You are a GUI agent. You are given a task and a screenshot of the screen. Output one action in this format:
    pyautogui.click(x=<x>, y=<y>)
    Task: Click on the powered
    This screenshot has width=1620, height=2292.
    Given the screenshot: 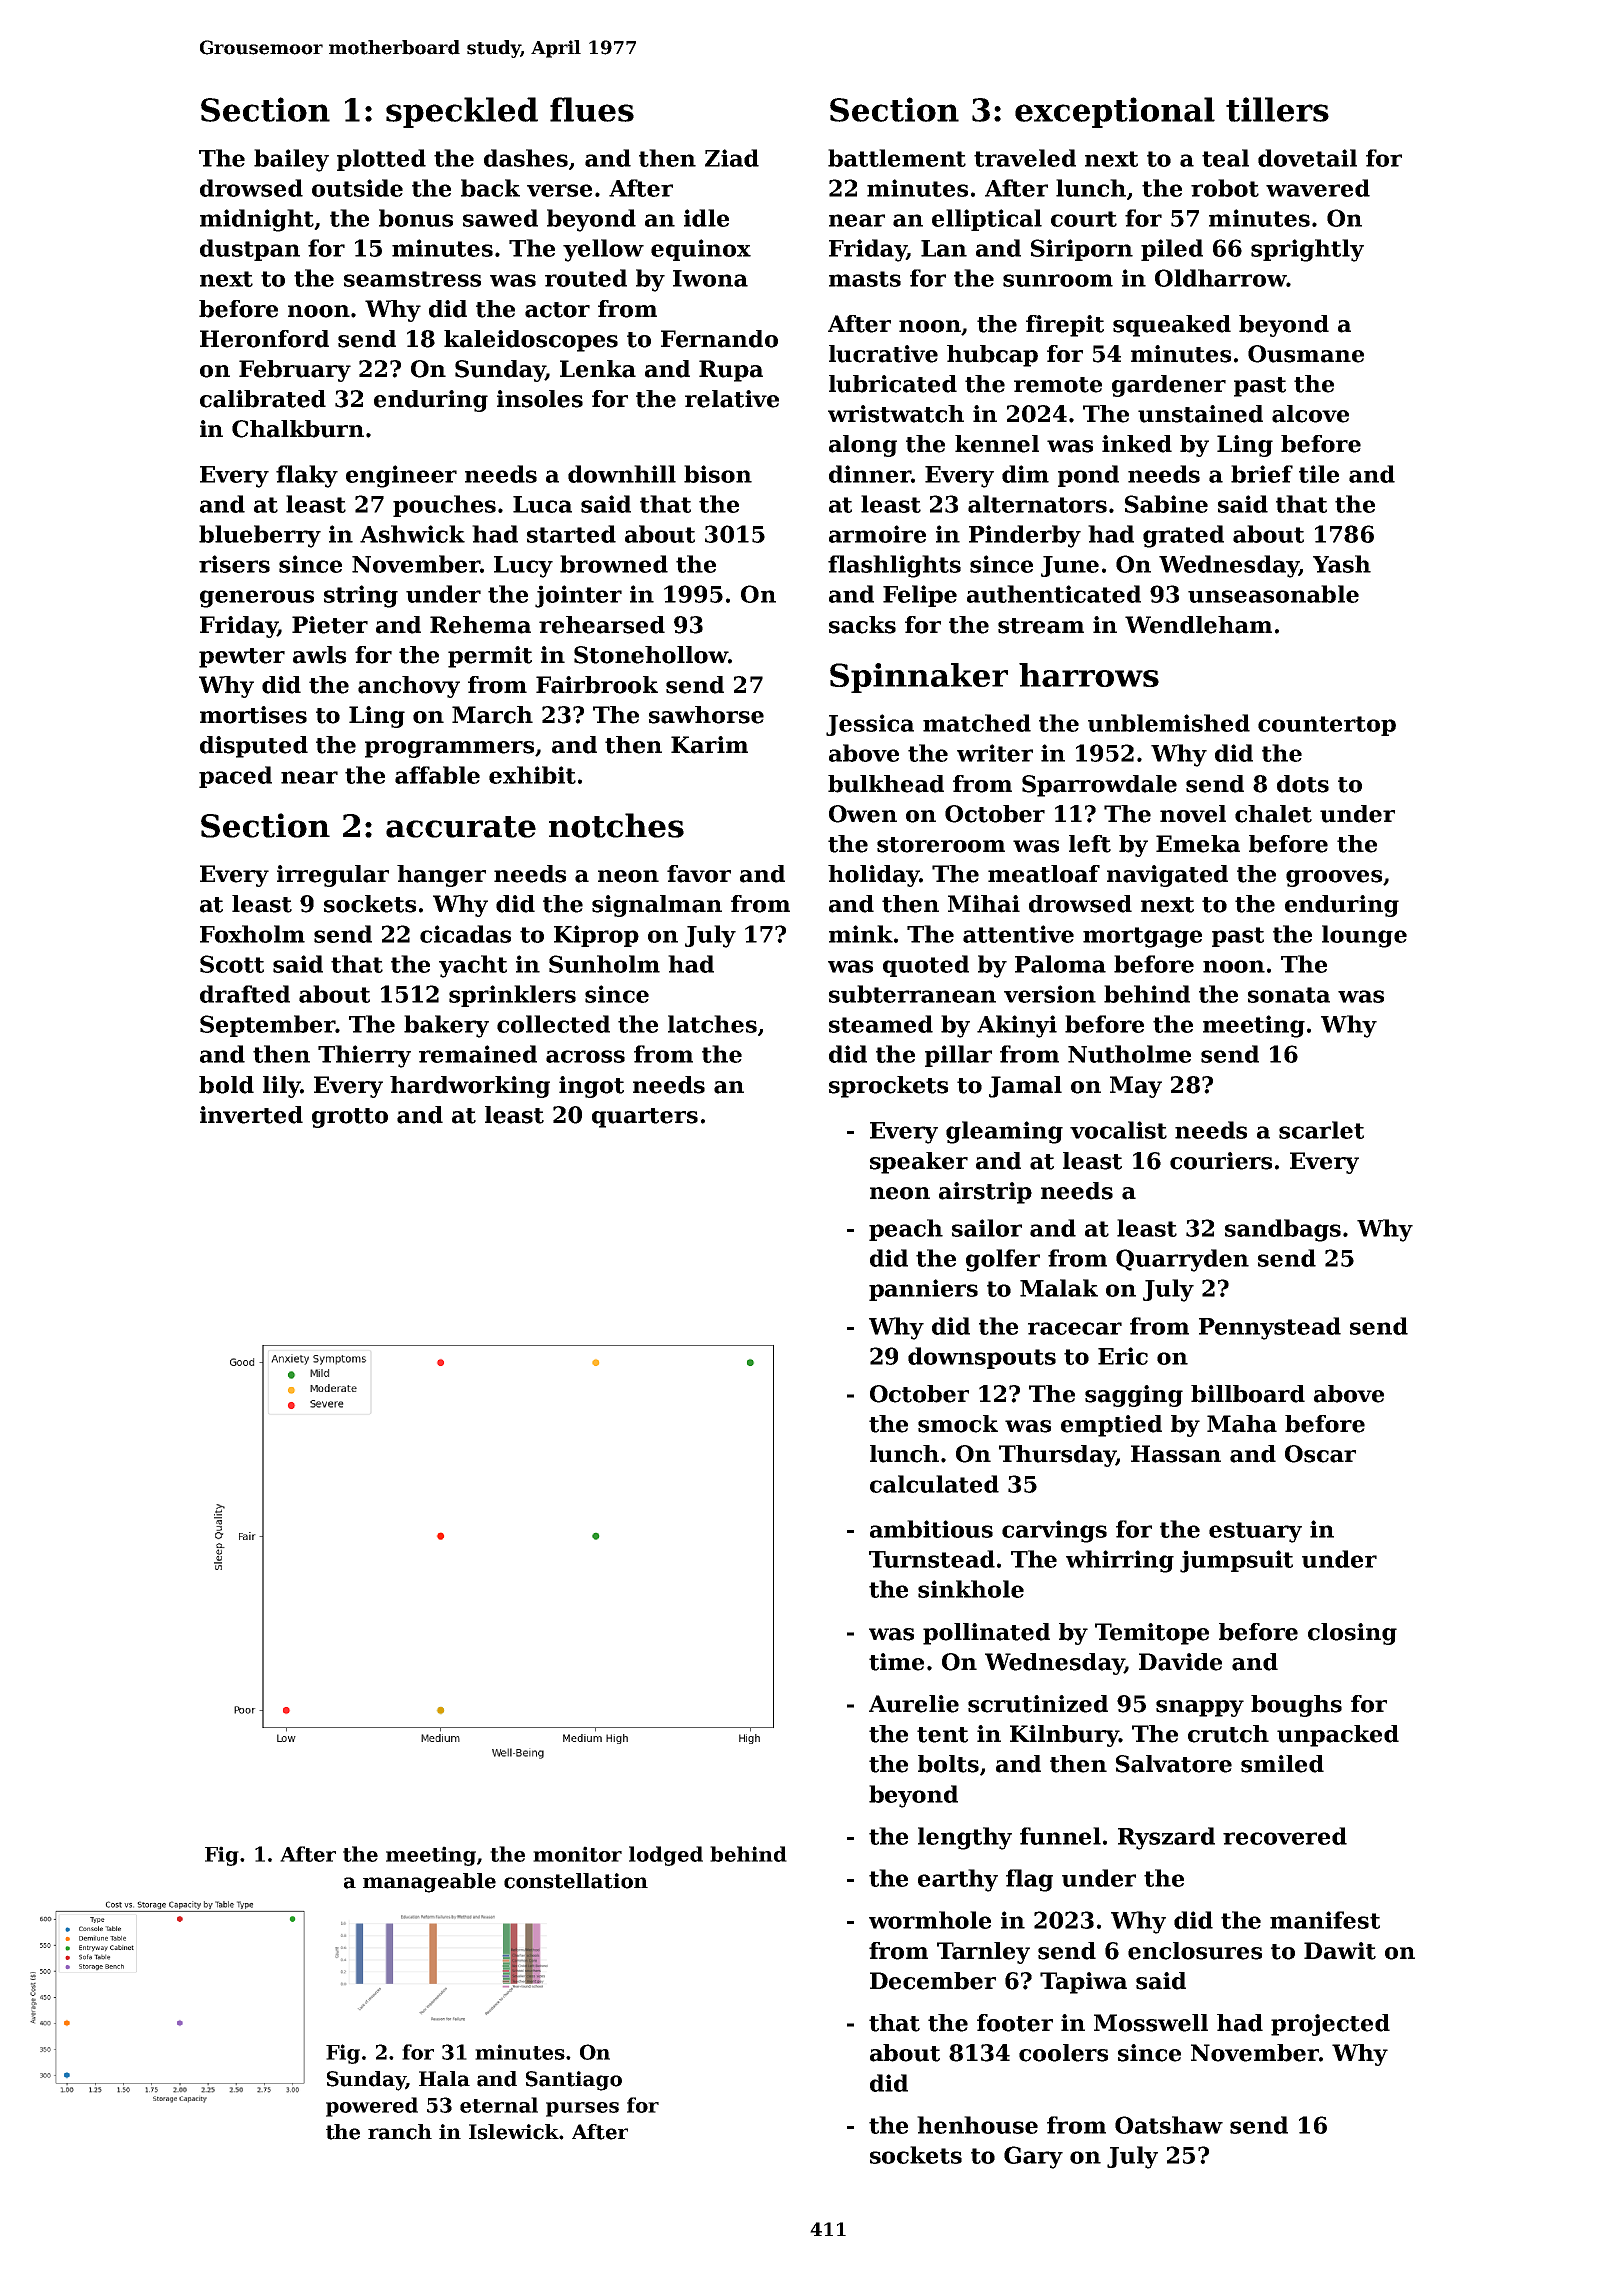 What is the action you would take?
    pyautogui.click(x=372, y=2107)
